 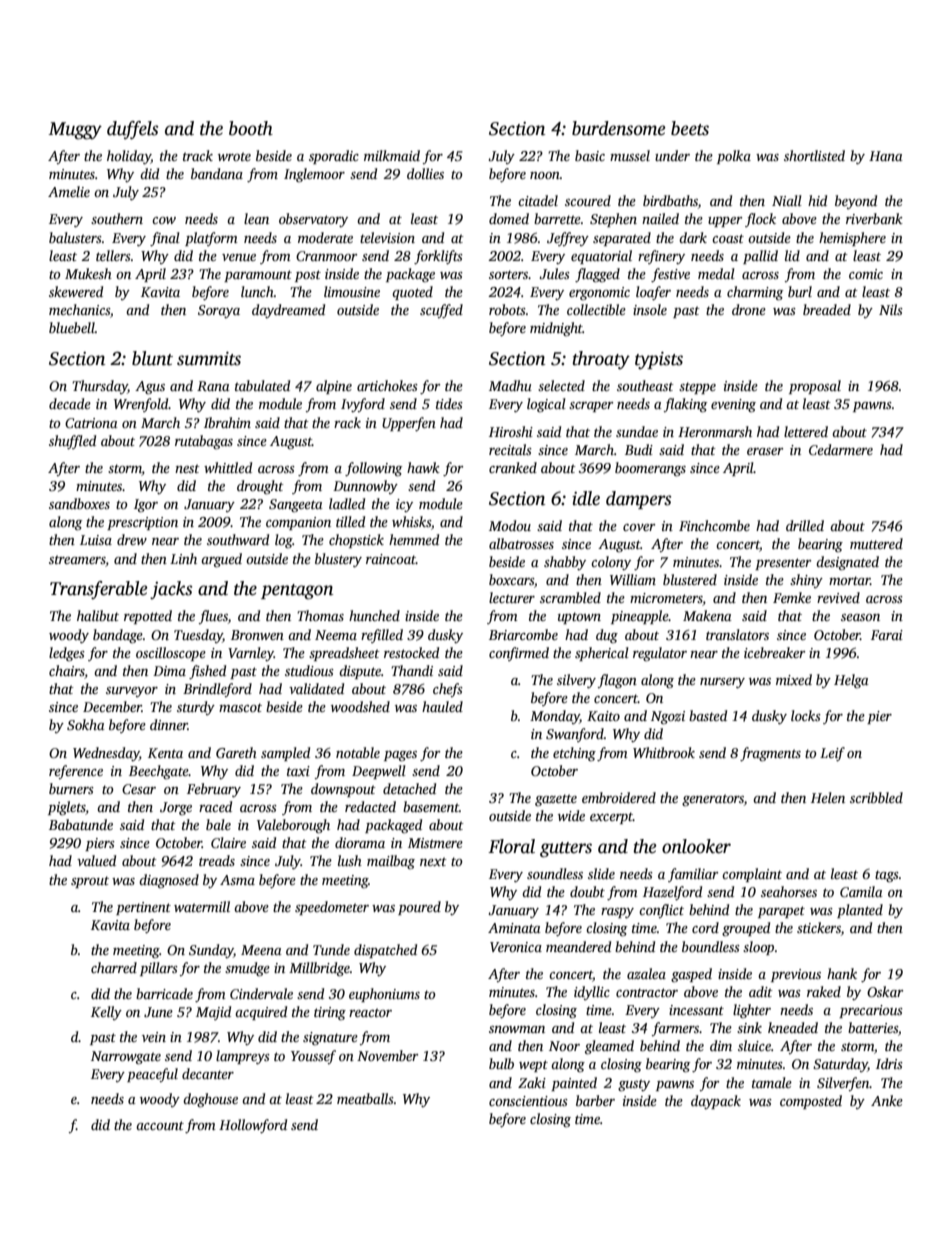 What do you see at coordinates (126, 1058) in the screenshot?
I see `Narrowgate` at bounding box center [126, 1058].
